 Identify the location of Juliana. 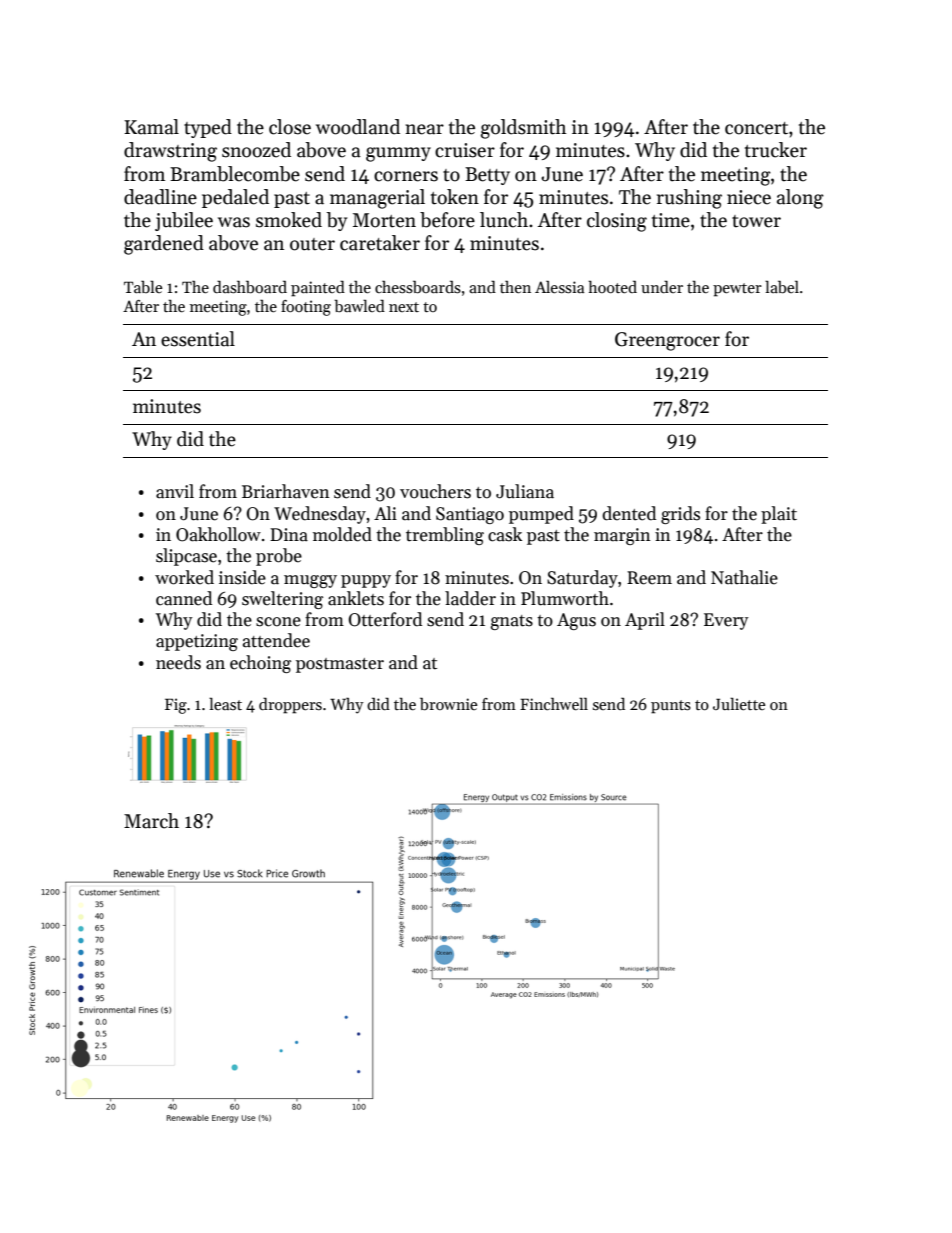
(525, 491).
